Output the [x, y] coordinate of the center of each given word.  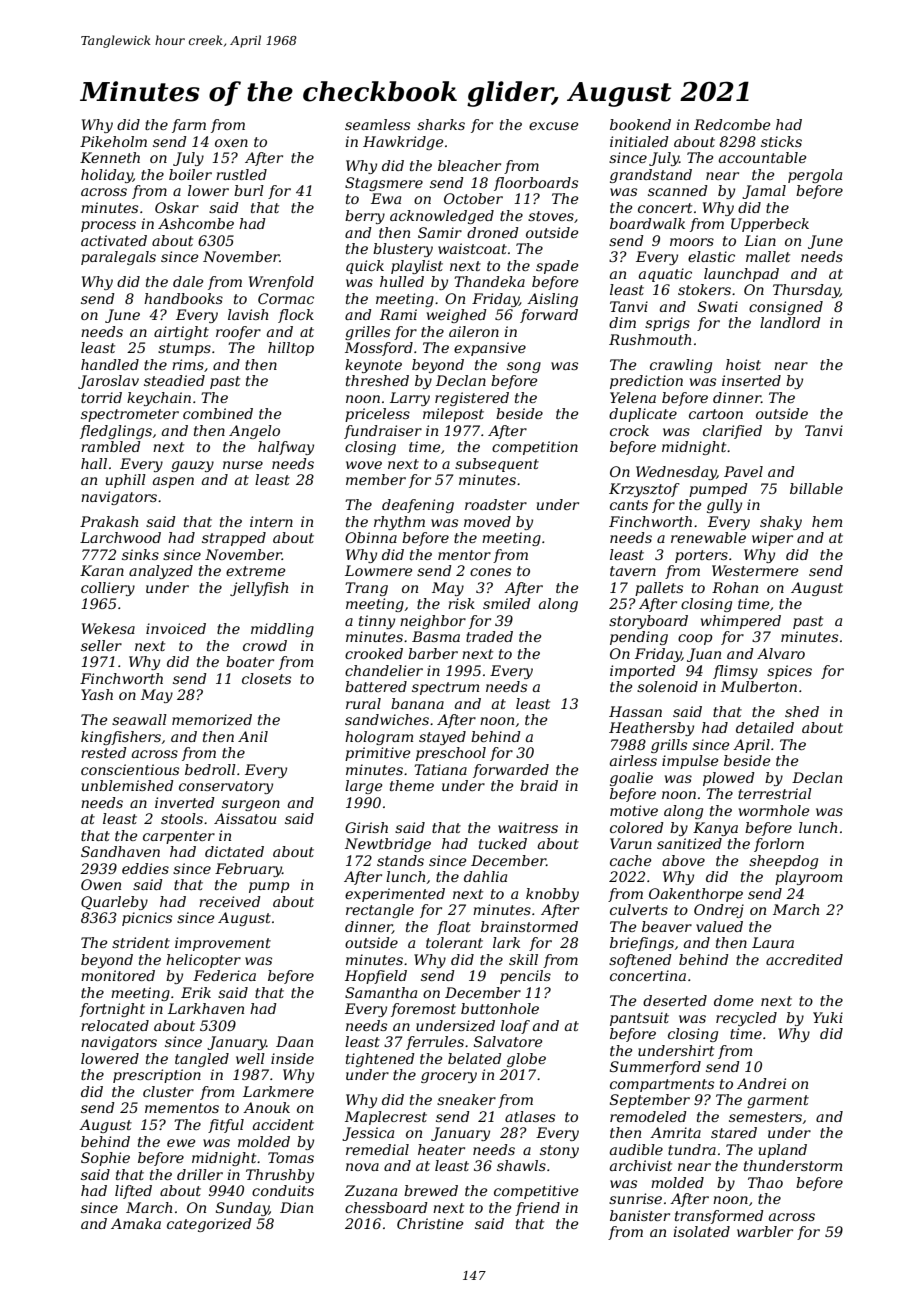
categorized [209, 1225]
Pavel [743, 471]
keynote [373, 366]
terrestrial [775, 793]
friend [537, 1209]
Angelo [254, 432]
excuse [554, 126]
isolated [701, 1231]
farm [189, 126]
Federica [224, 975]
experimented [395, 895]
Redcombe [732, 124]
